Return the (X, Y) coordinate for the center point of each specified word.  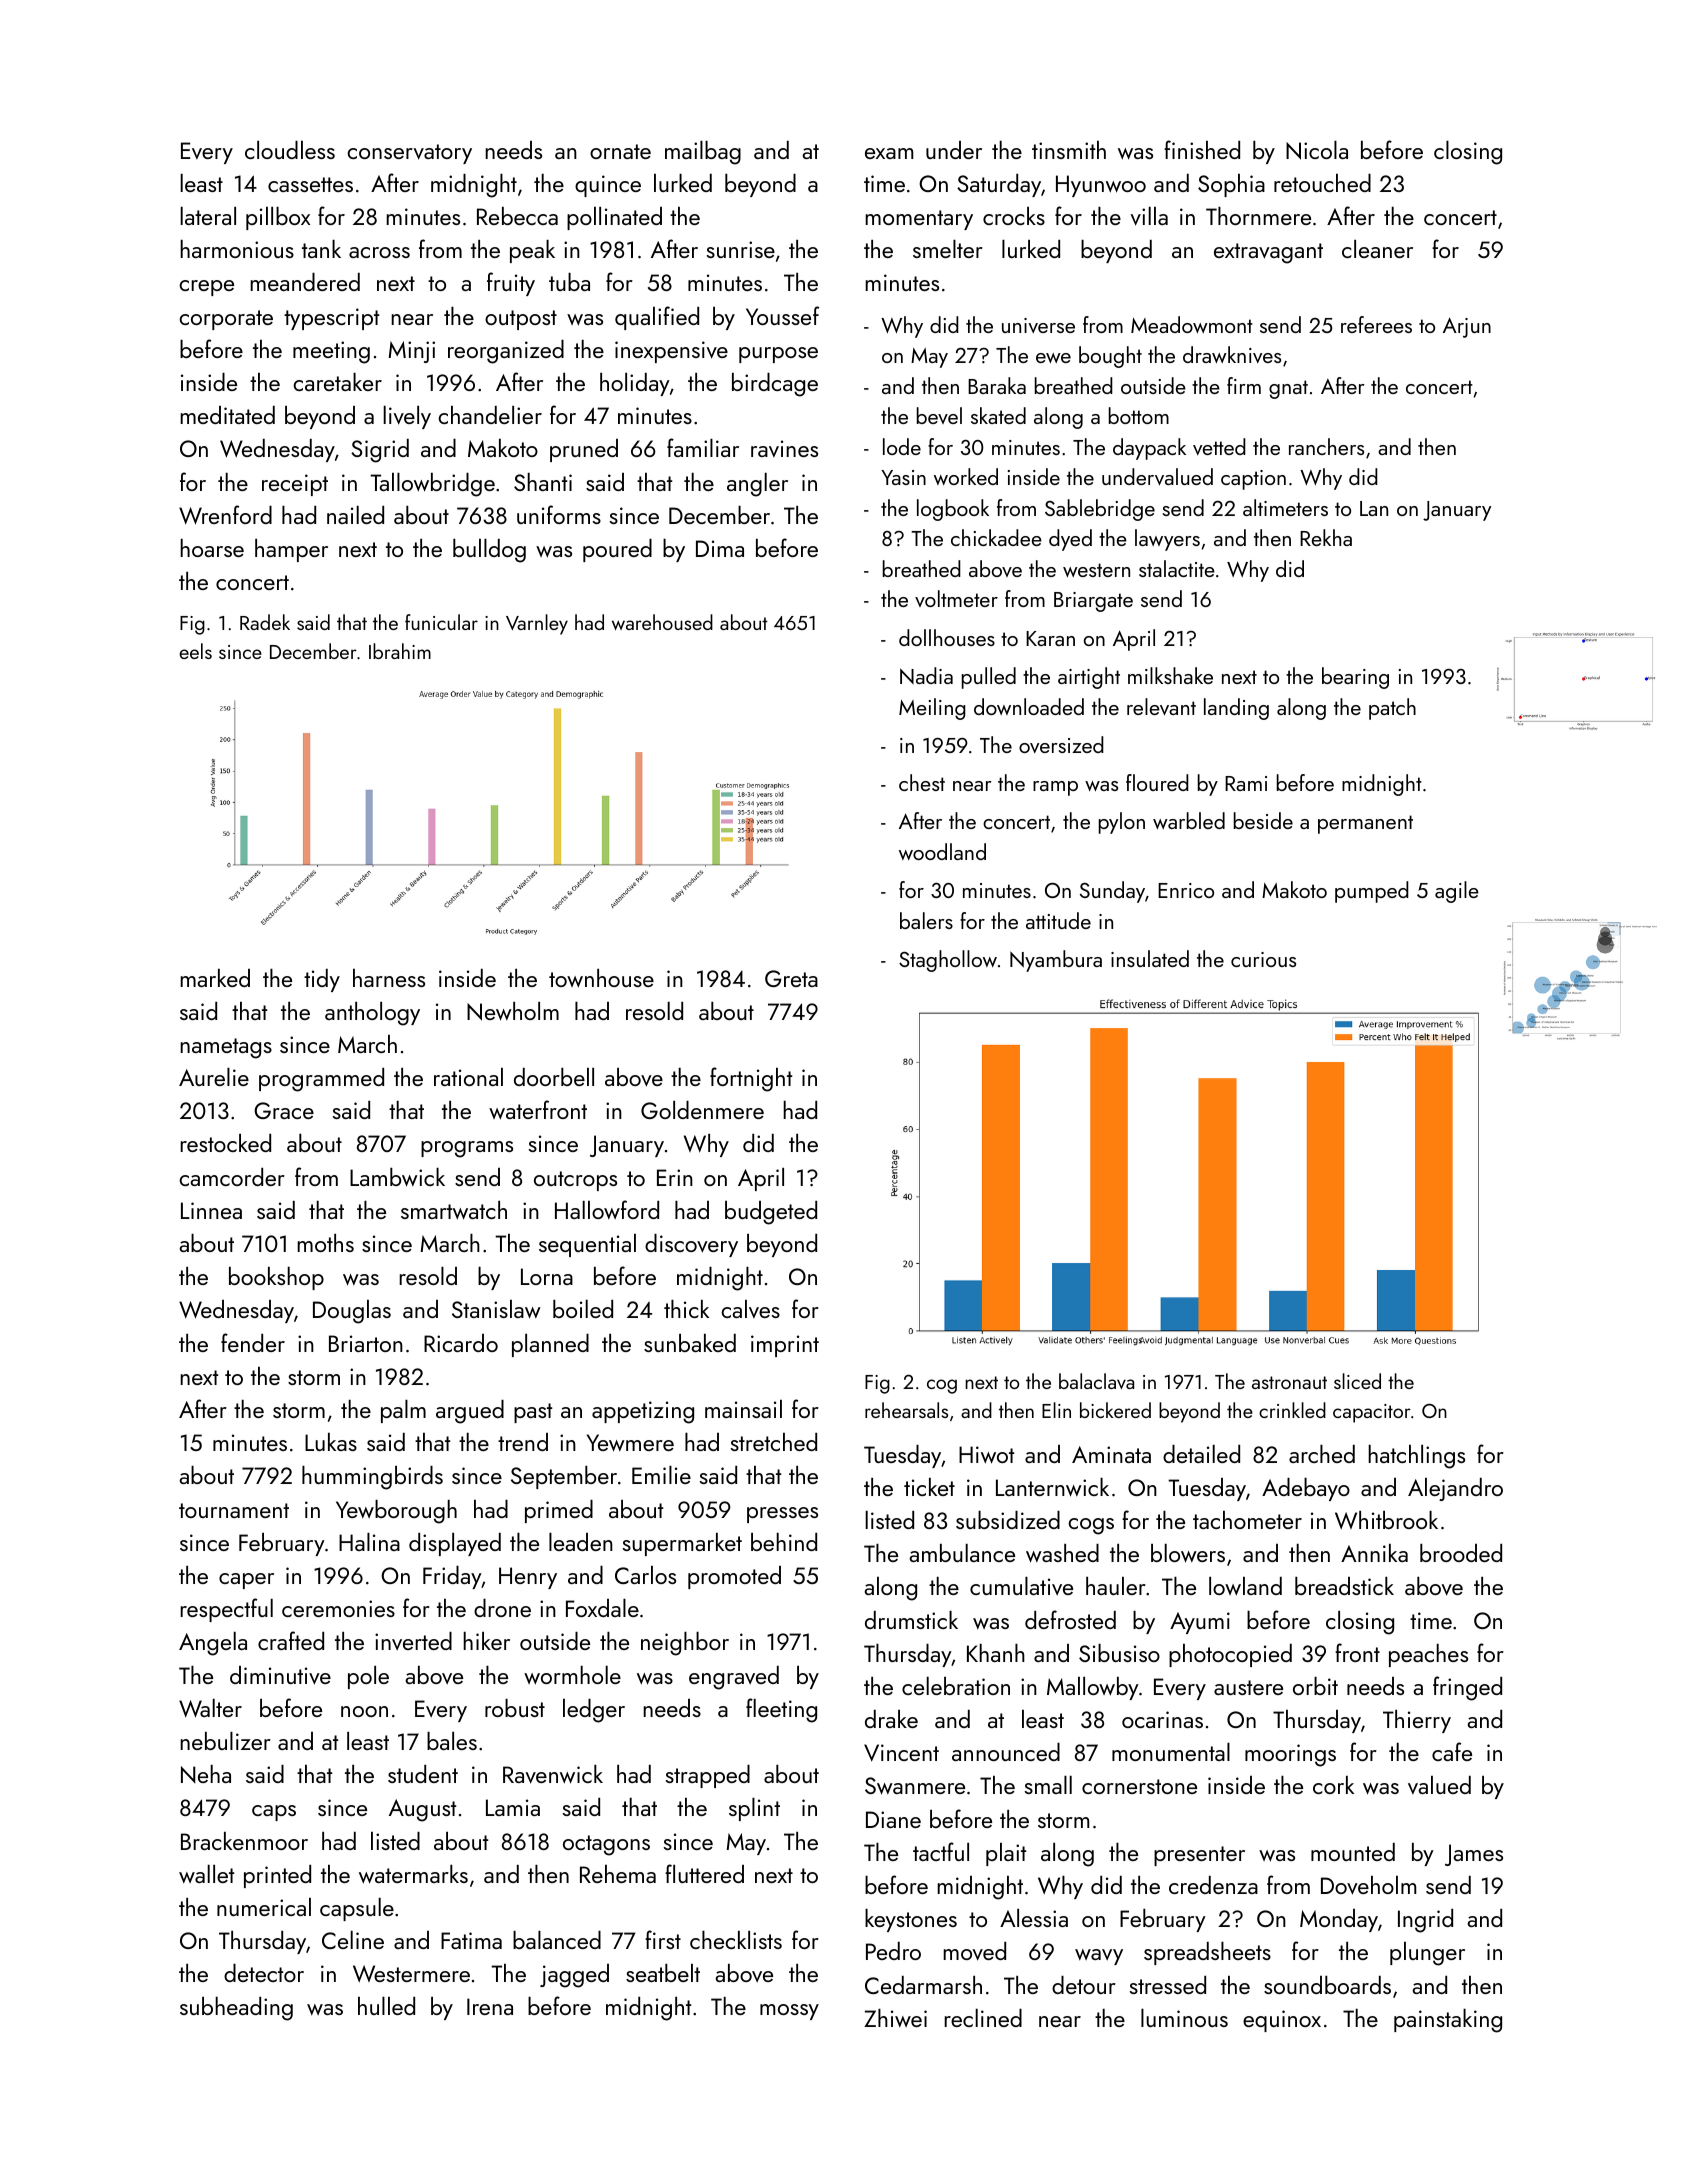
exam (889, 153)
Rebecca (517, 216)
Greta (791, 978)
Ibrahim (400, 651)
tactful (941, 1851)
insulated (1150, 958)
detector (264, 1973)
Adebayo (1306, 1489)
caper (246, 1581)
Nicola (1317, 150)
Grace (284, 1110)
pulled (989, 678)
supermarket (682, 1544)
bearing (1355, 678)
